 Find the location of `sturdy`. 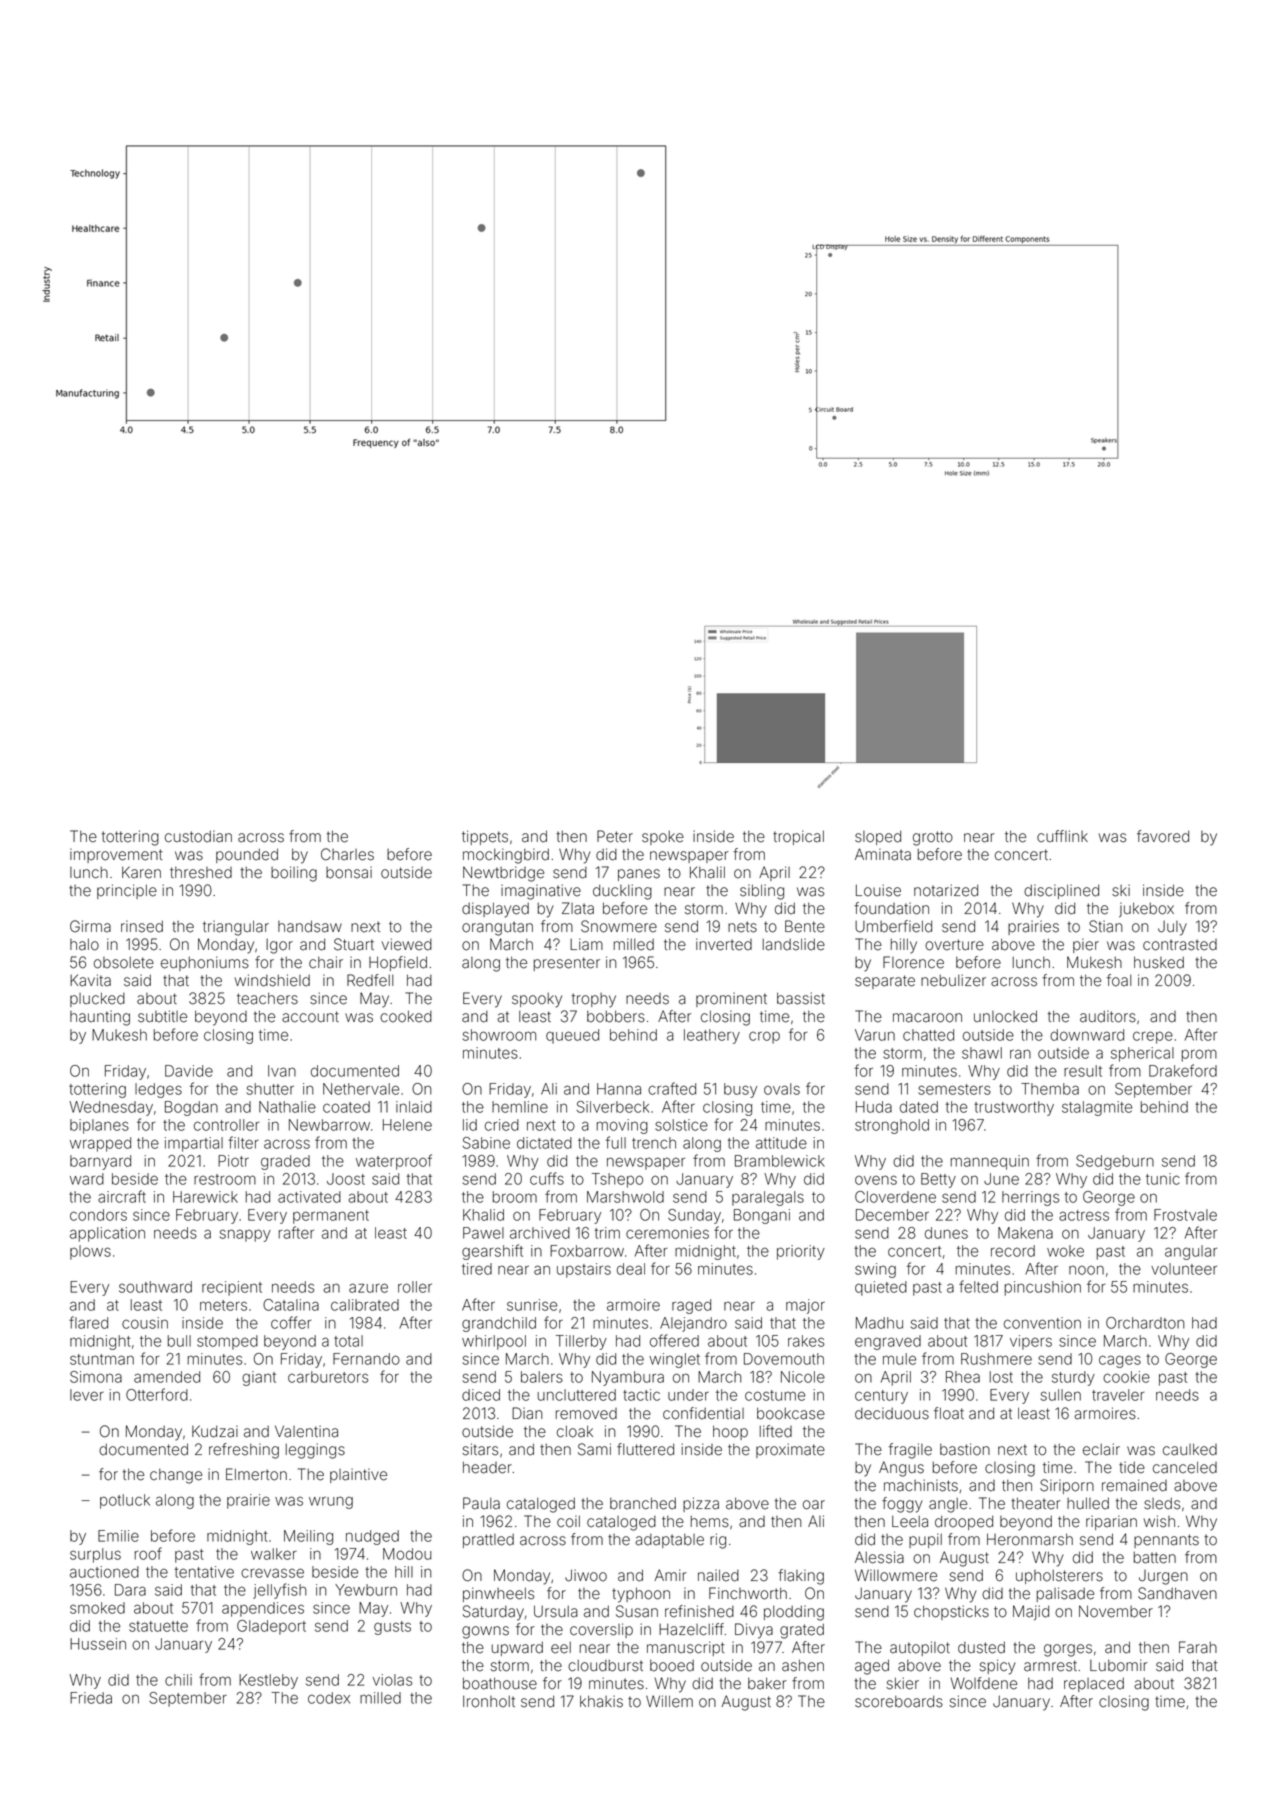

sturdy is located at coordinates (1073, 1378).
